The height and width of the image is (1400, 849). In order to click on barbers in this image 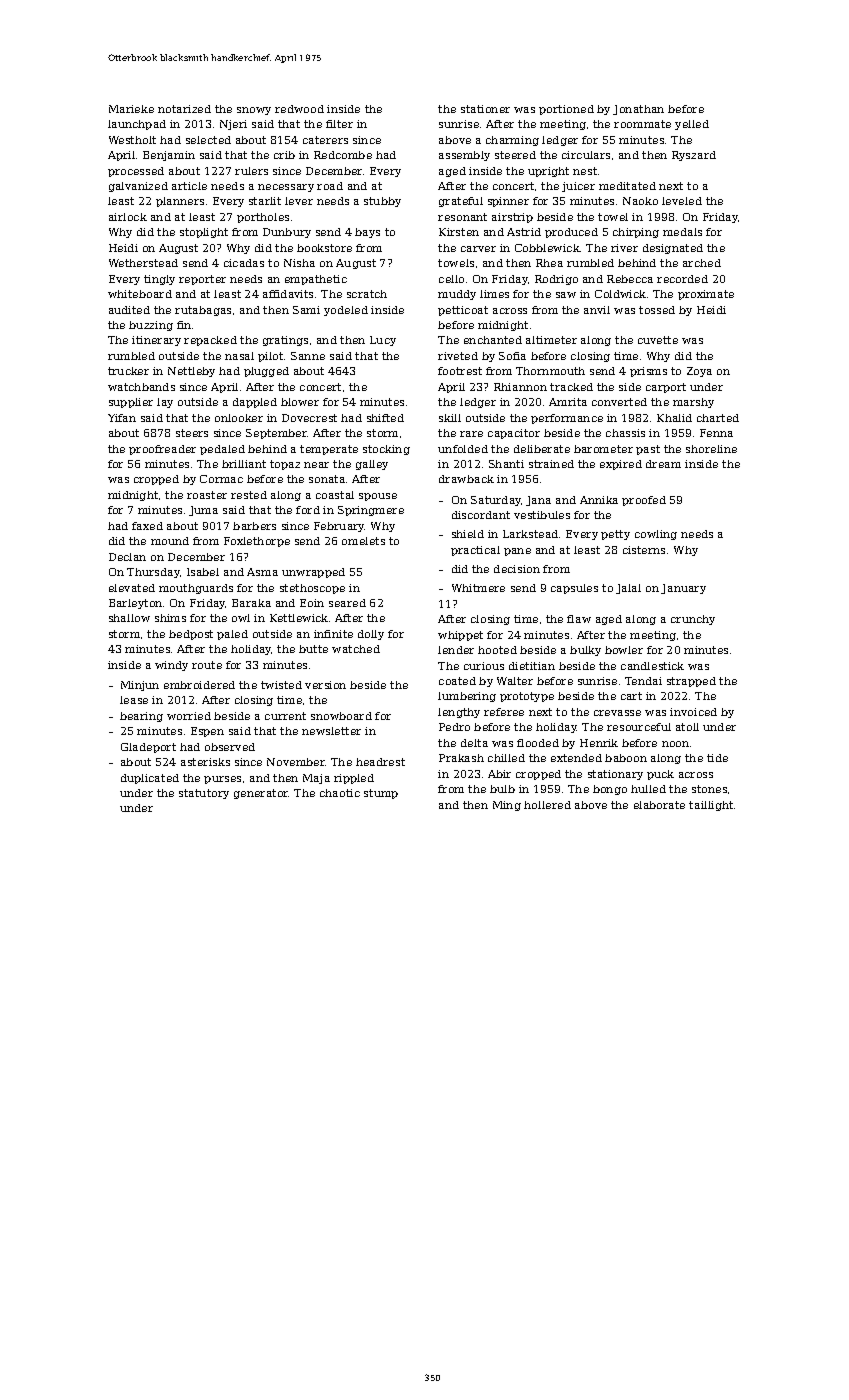, I will do `click(254, 526)`.
